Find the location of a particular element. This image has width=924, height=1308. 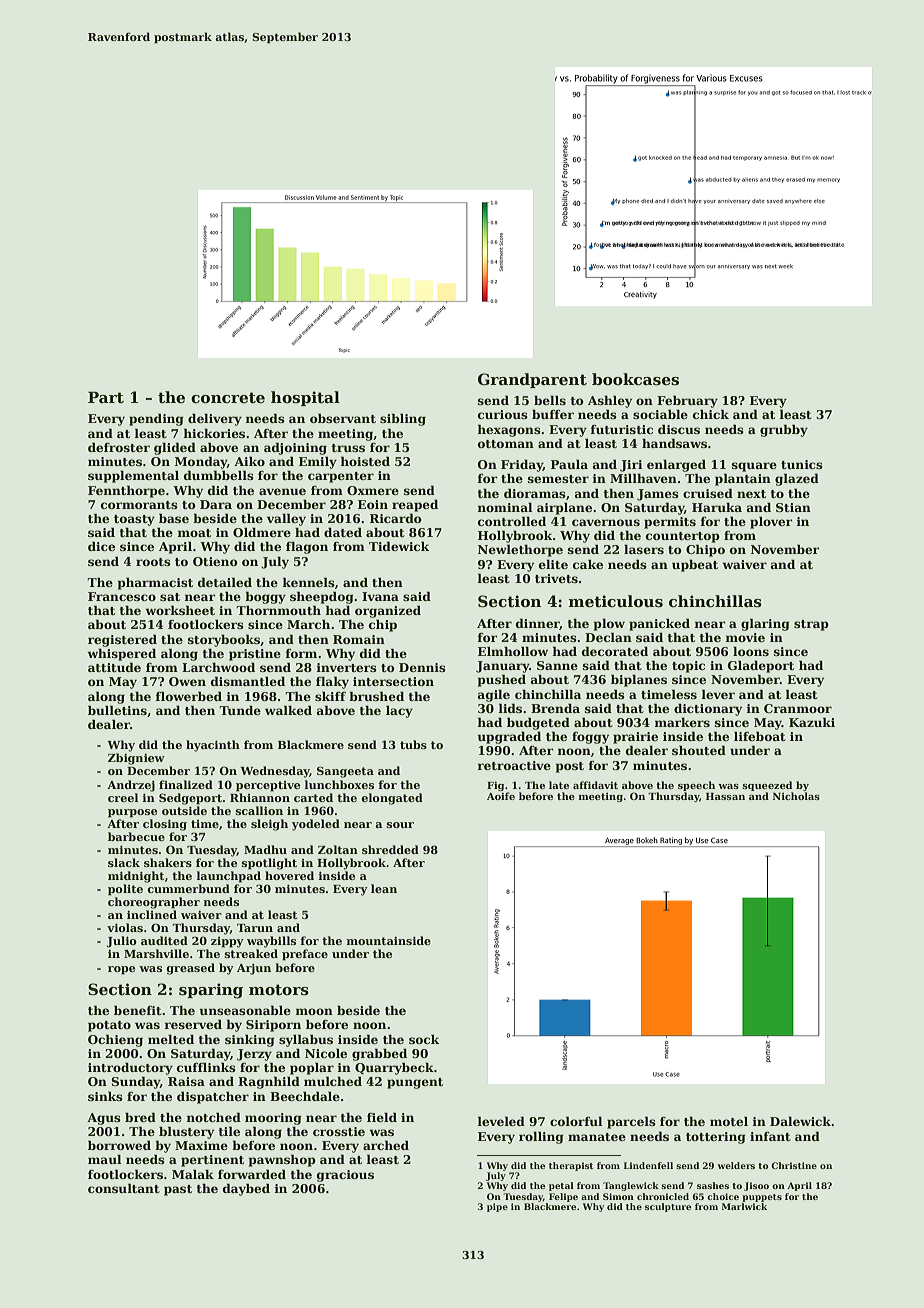

handsaws is located at coordinates (674, 443).
